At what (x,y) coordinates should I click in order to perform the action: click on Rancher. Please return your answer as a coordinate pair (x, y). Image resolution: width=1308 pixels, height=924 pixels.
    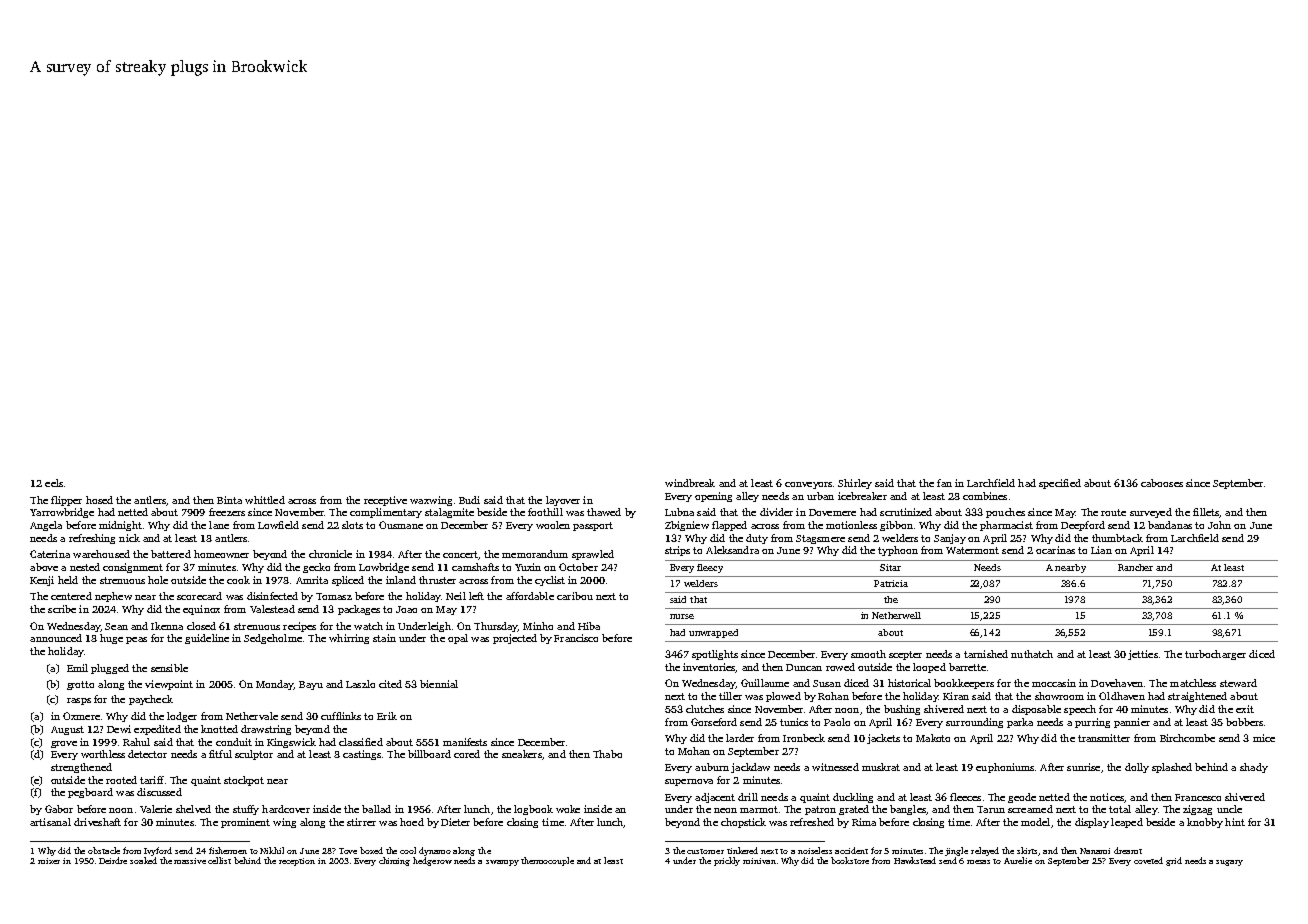
    Looking at the image, I should click on (1135, 567).
